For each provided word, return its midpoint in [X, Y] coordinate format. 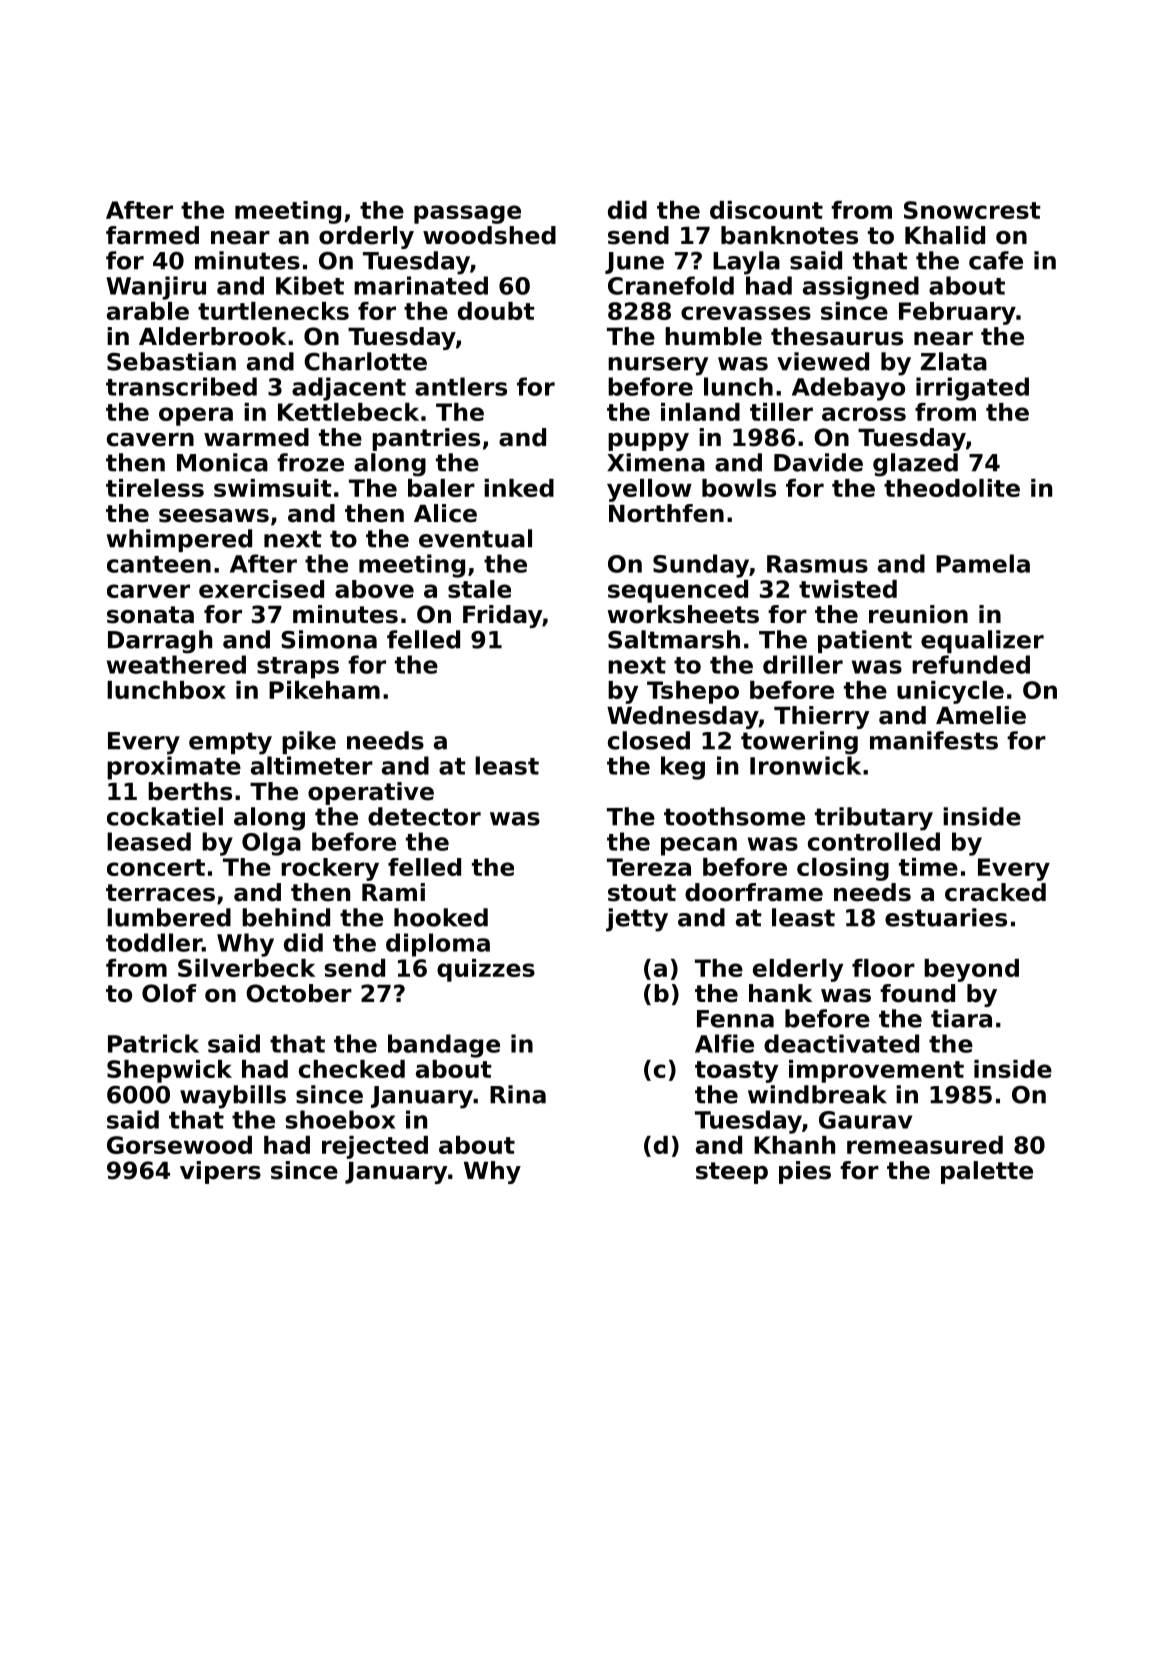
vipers [220, 1172]
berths [190, 791]
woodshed [489, 235]
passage [467, 214]
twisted [848, 589]
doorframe [754, 892]
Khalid [945, 235]
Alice [445, 513]
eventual [475, 538]
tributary [874, 819]
